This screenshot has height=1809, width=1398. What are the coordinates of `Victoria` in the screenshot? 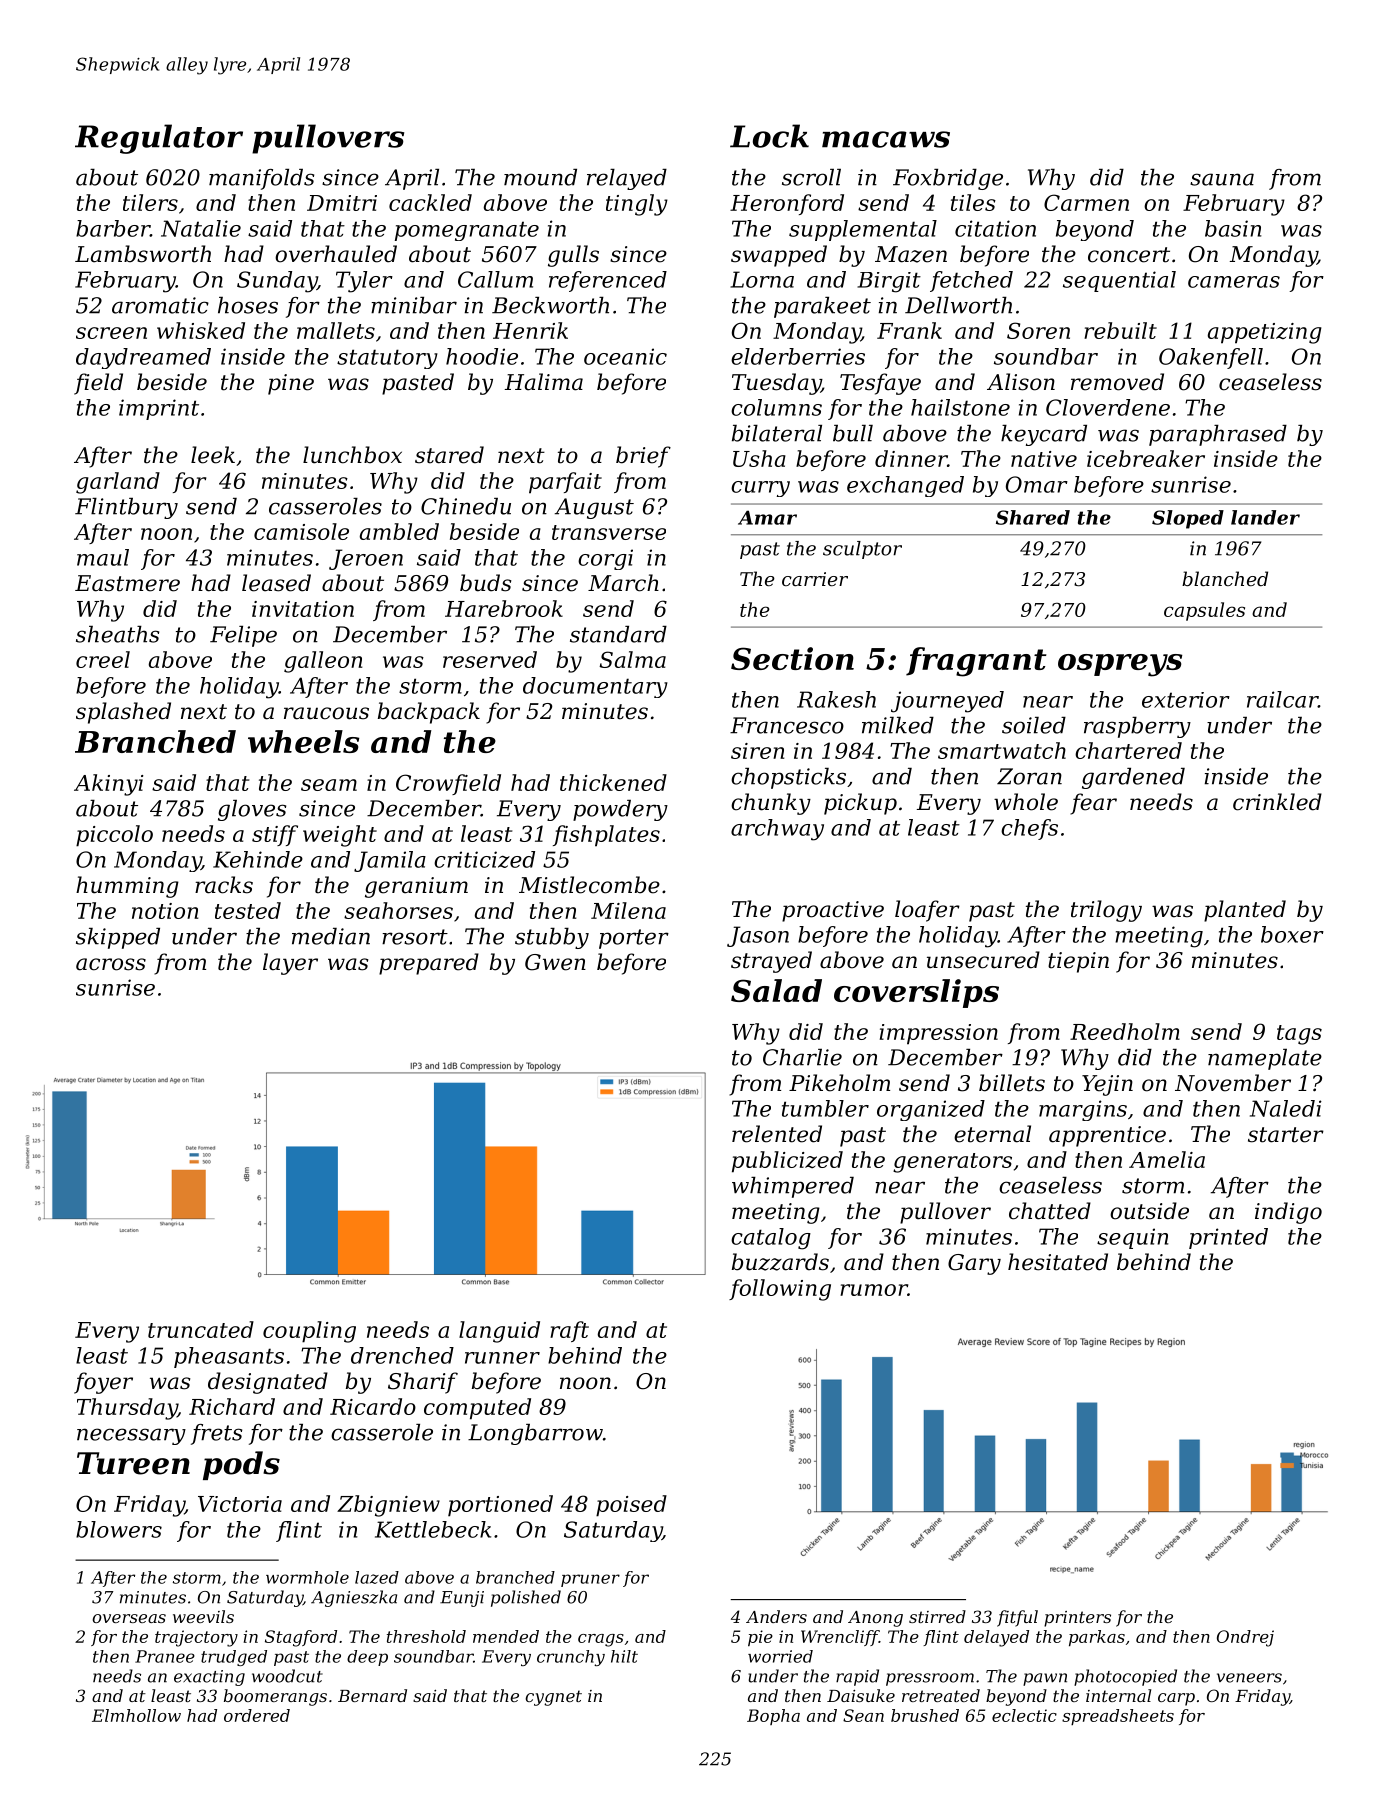 It's located at (240, 1504).
